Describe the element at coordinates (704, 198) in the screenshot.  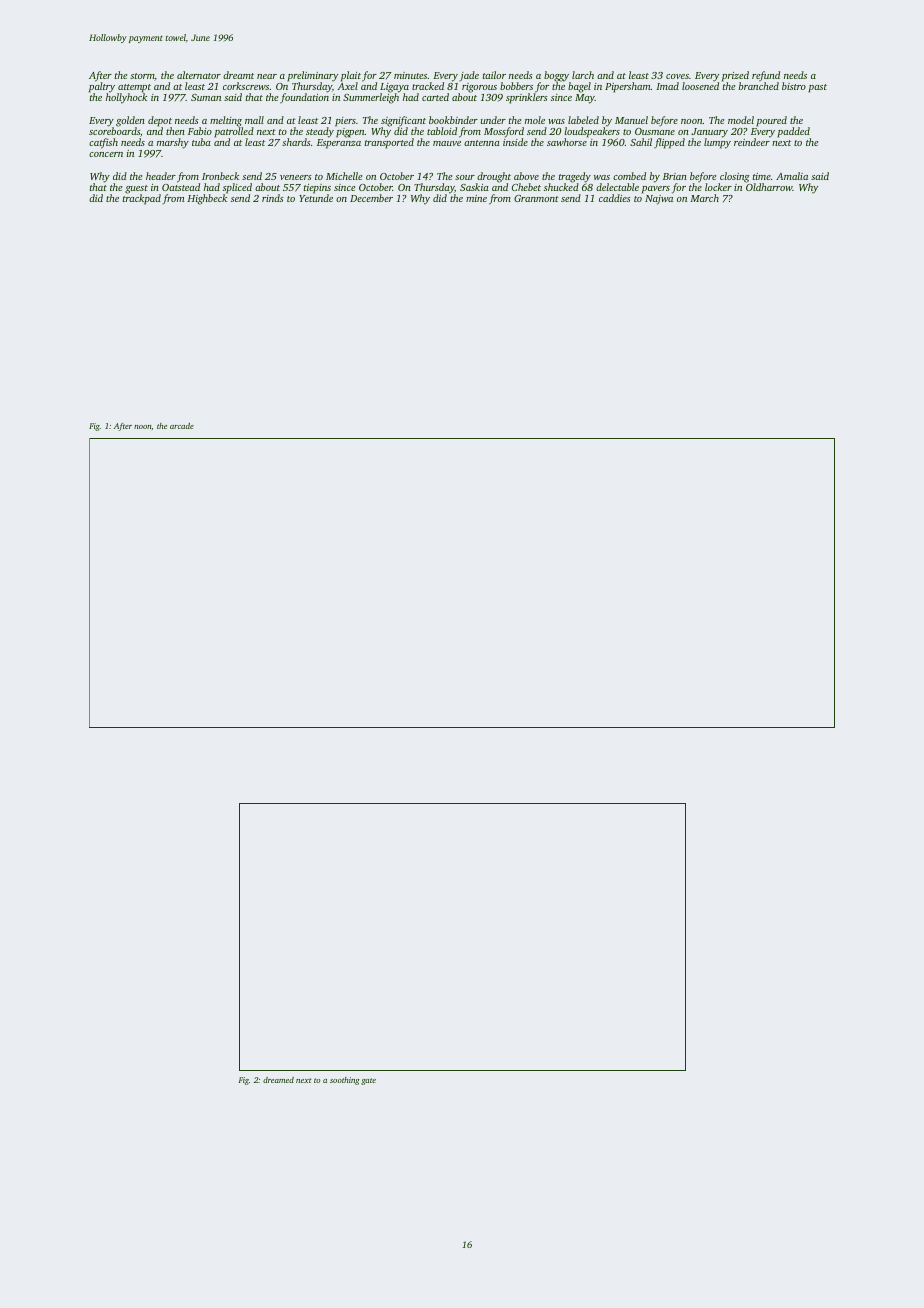
I see `March` at that location.
